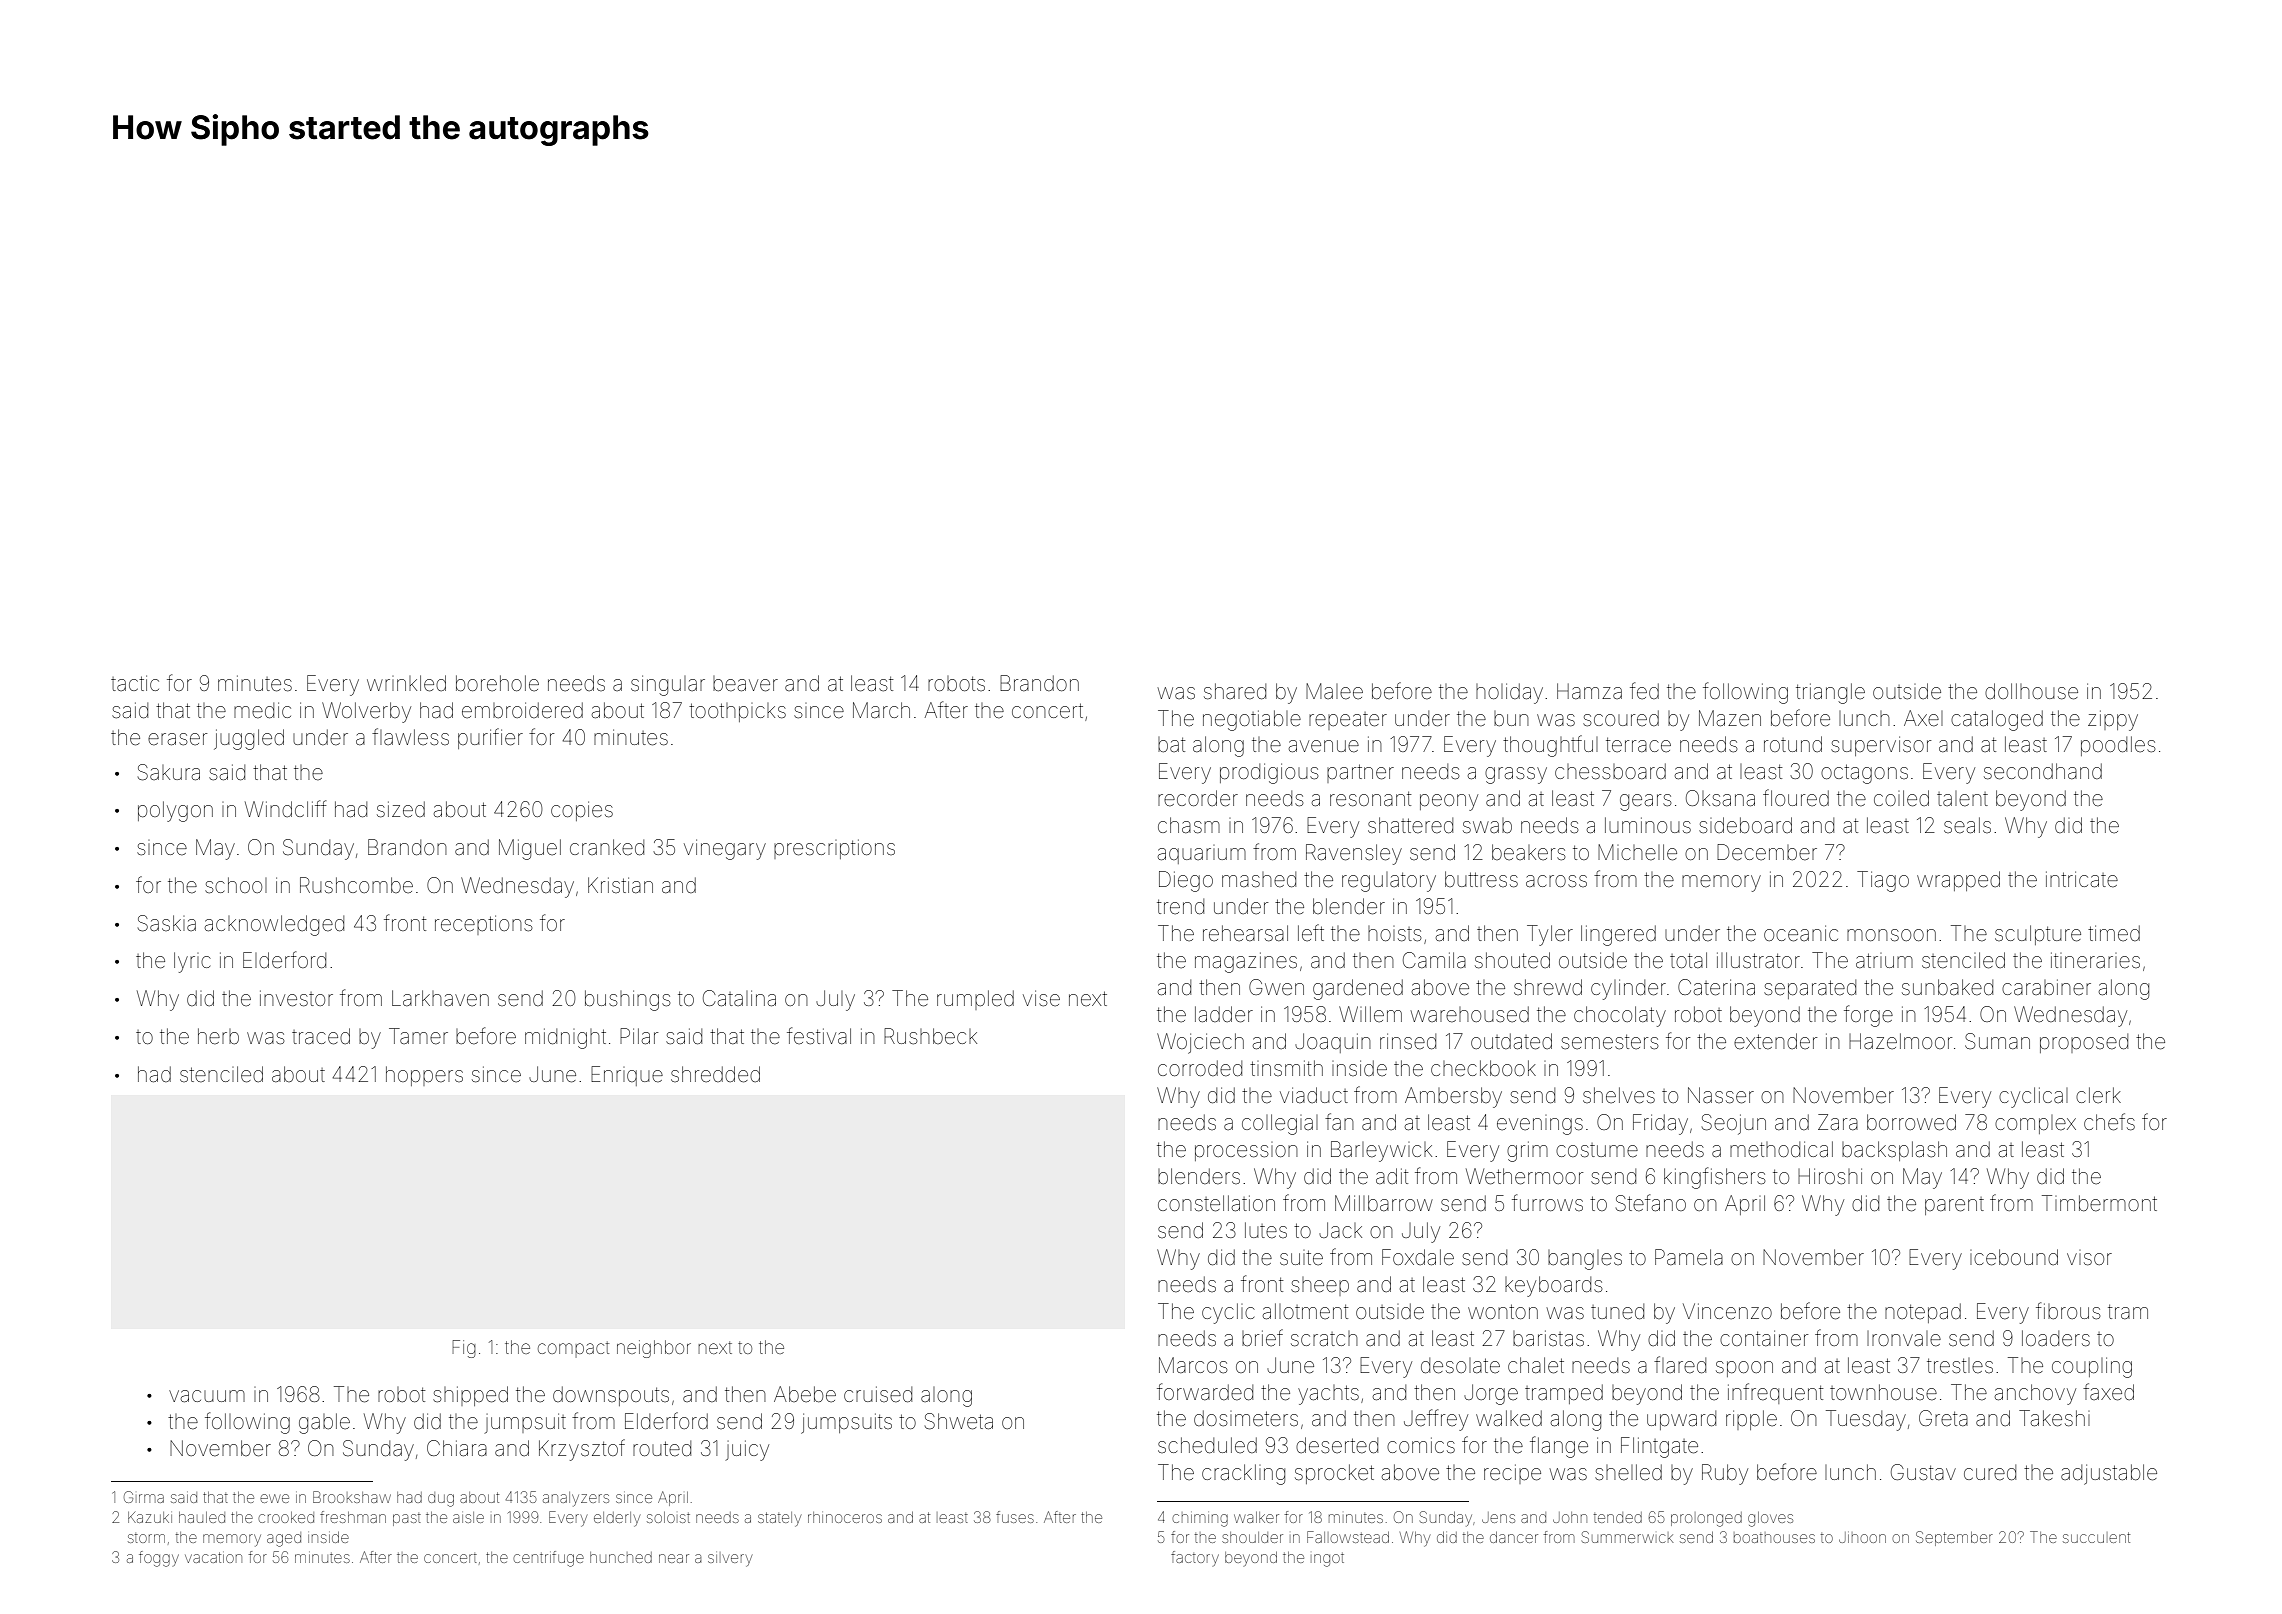 The width and height of the document is (2282, 1614). What do you see at coordinates (406, 683) in the document?
I see `wrinkled` at bounding box center [406, 683].
